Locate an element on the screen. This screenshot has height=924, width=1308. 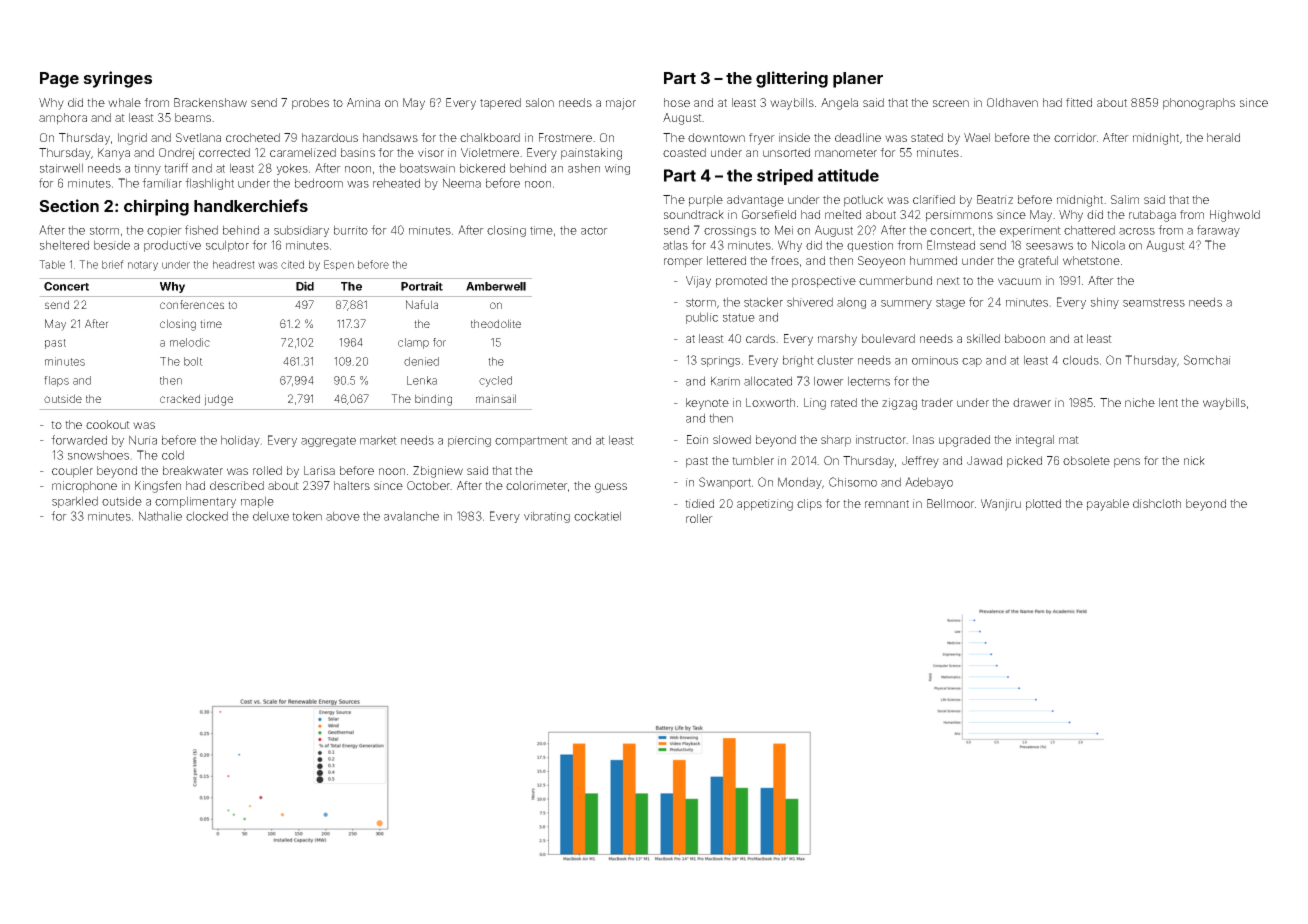
corrected is located at coordinates (224, 152).
